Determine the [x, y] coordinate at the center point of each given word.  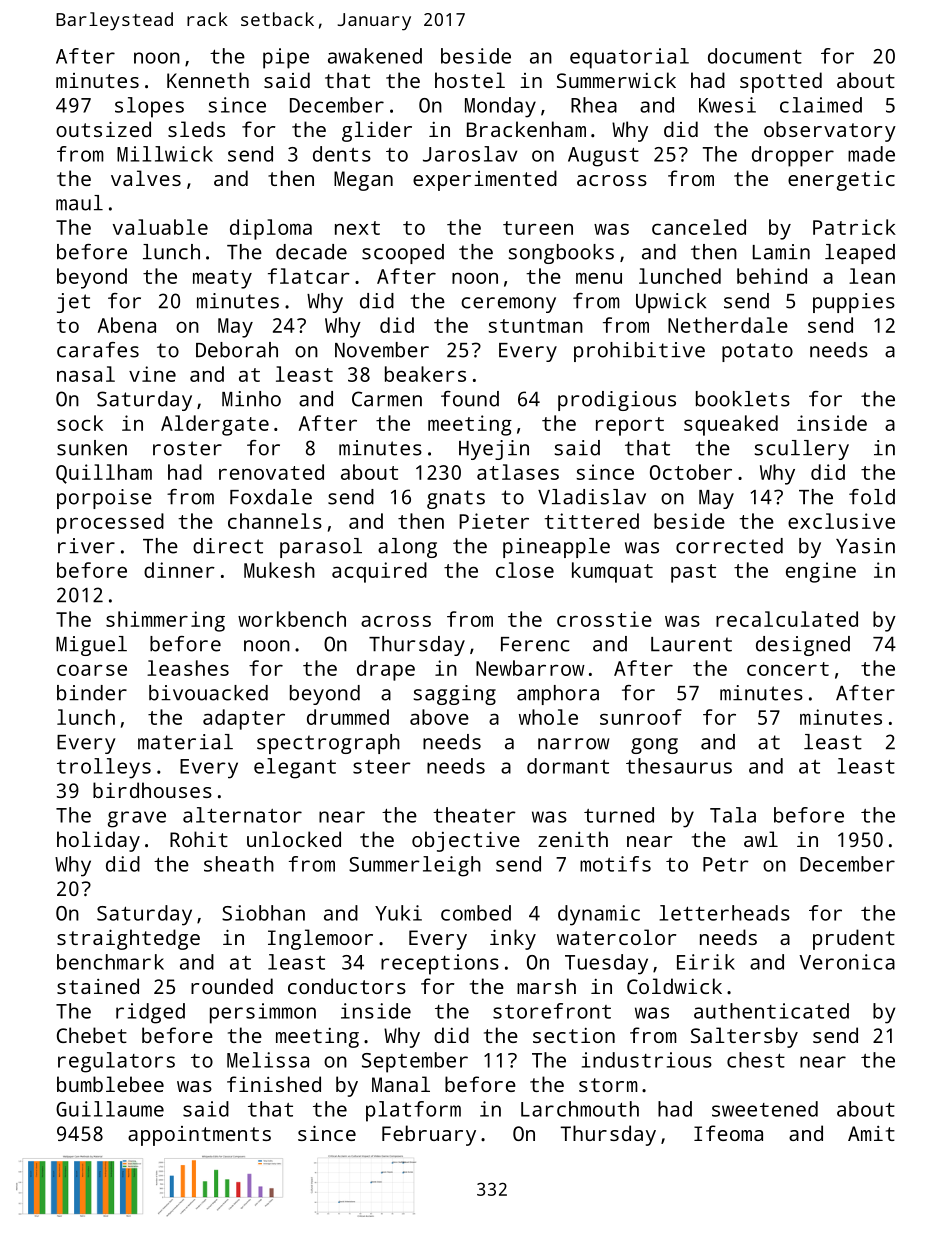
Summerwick [616, 80]
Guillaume [110, 1109]
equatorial [629, 58]
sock [80, 423]
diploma [271, 229]
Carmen [387, 399]
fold [872, 497]
